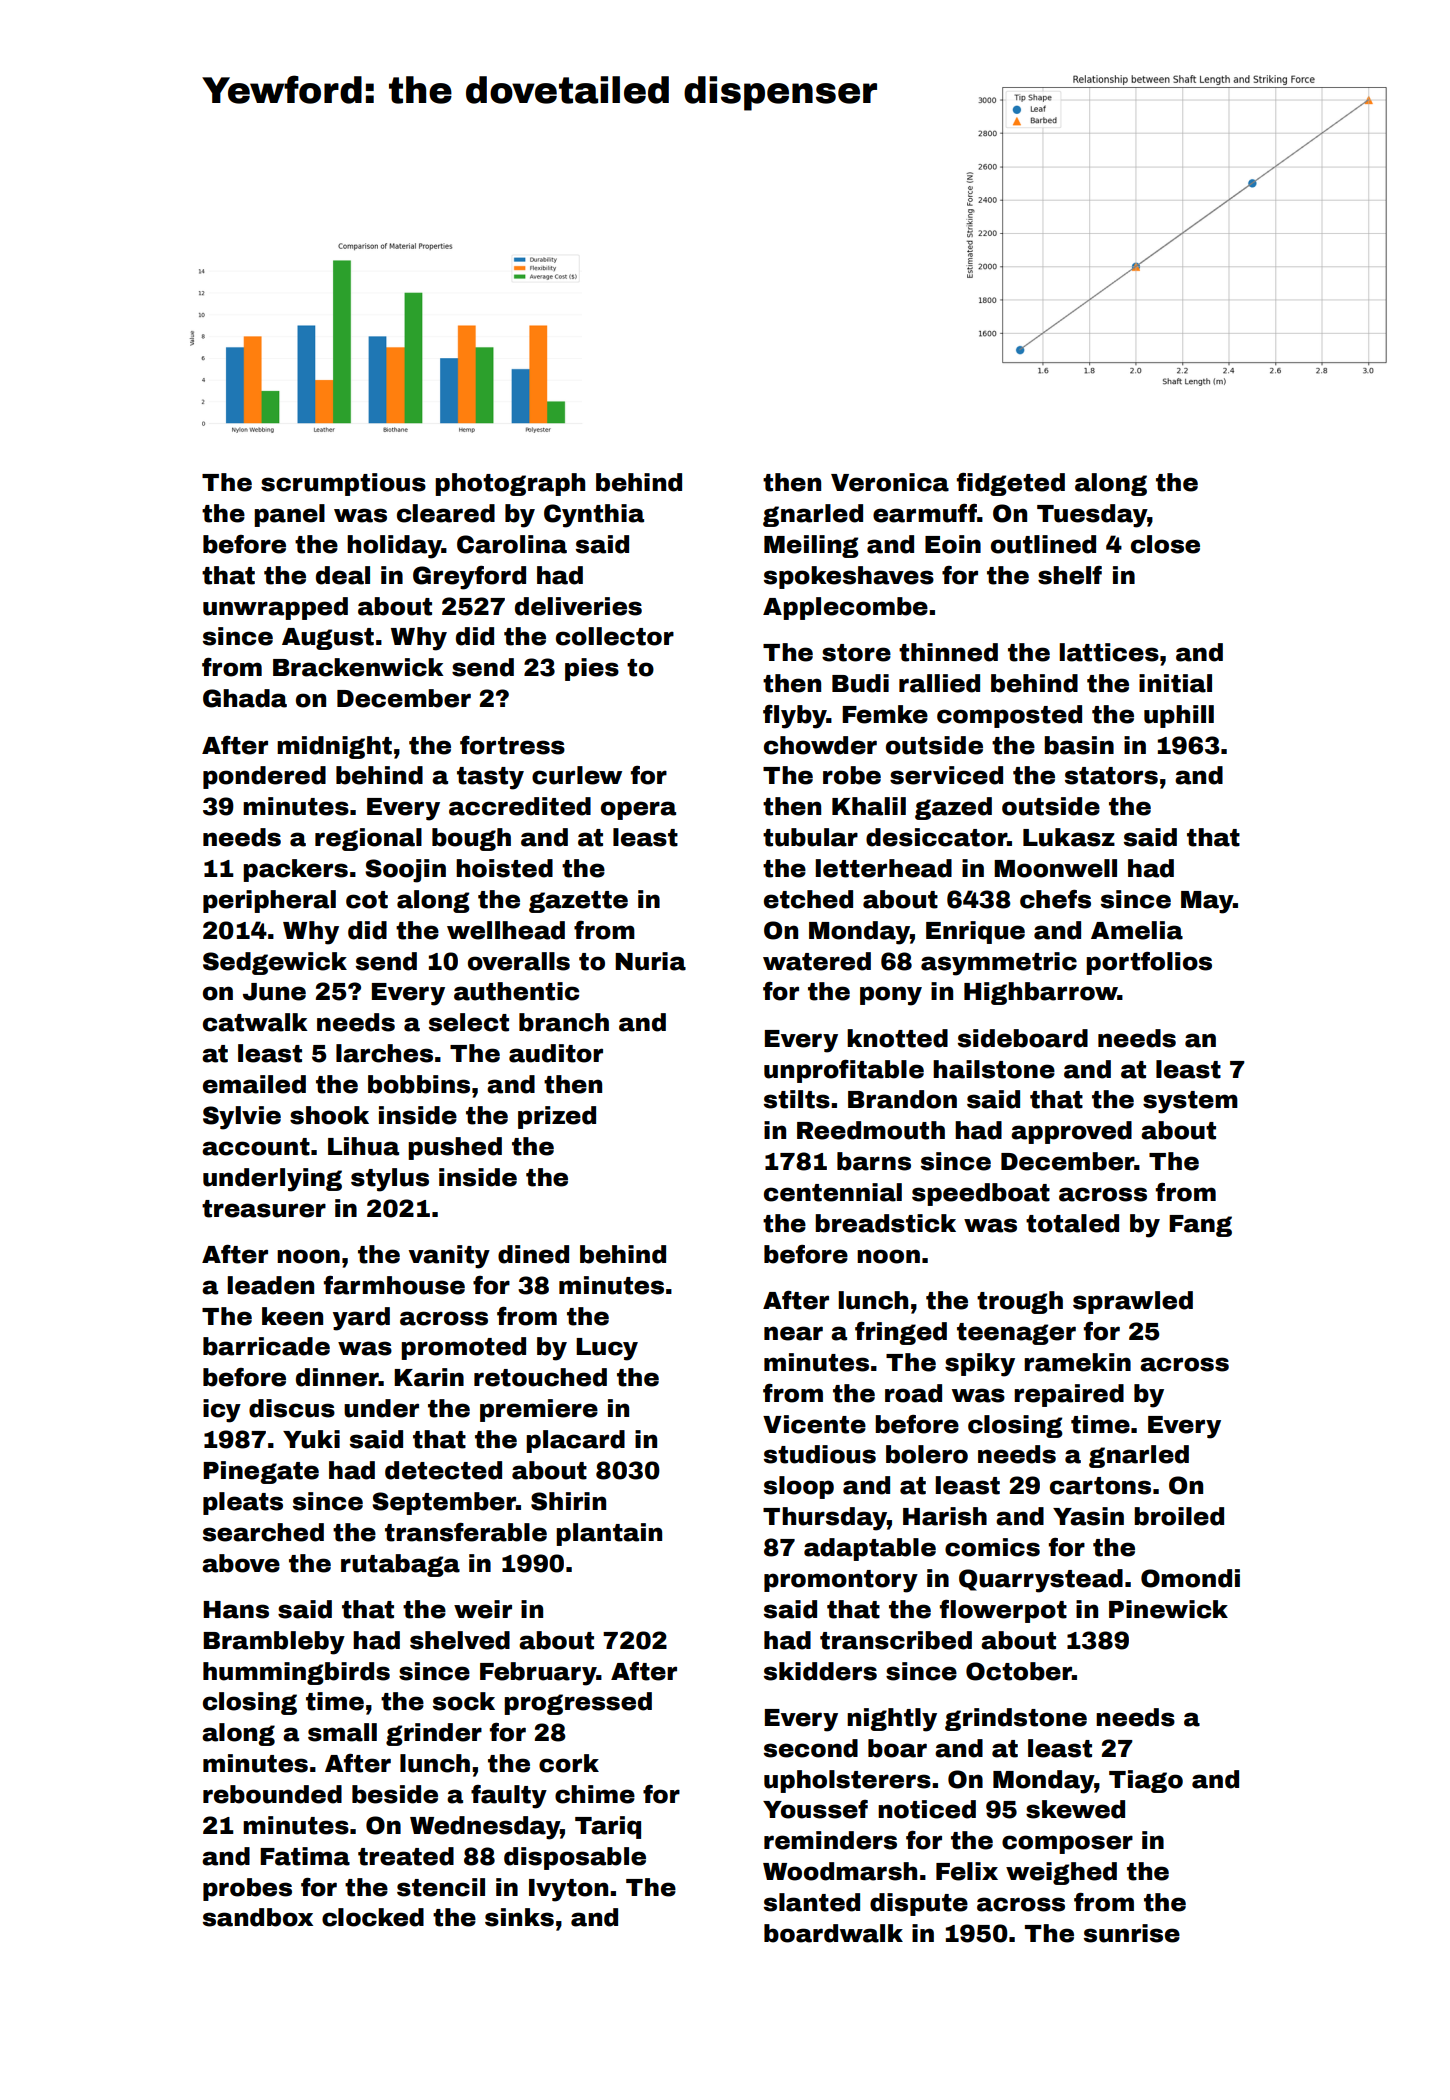  I want to click on yard, so click(361, 1319).
